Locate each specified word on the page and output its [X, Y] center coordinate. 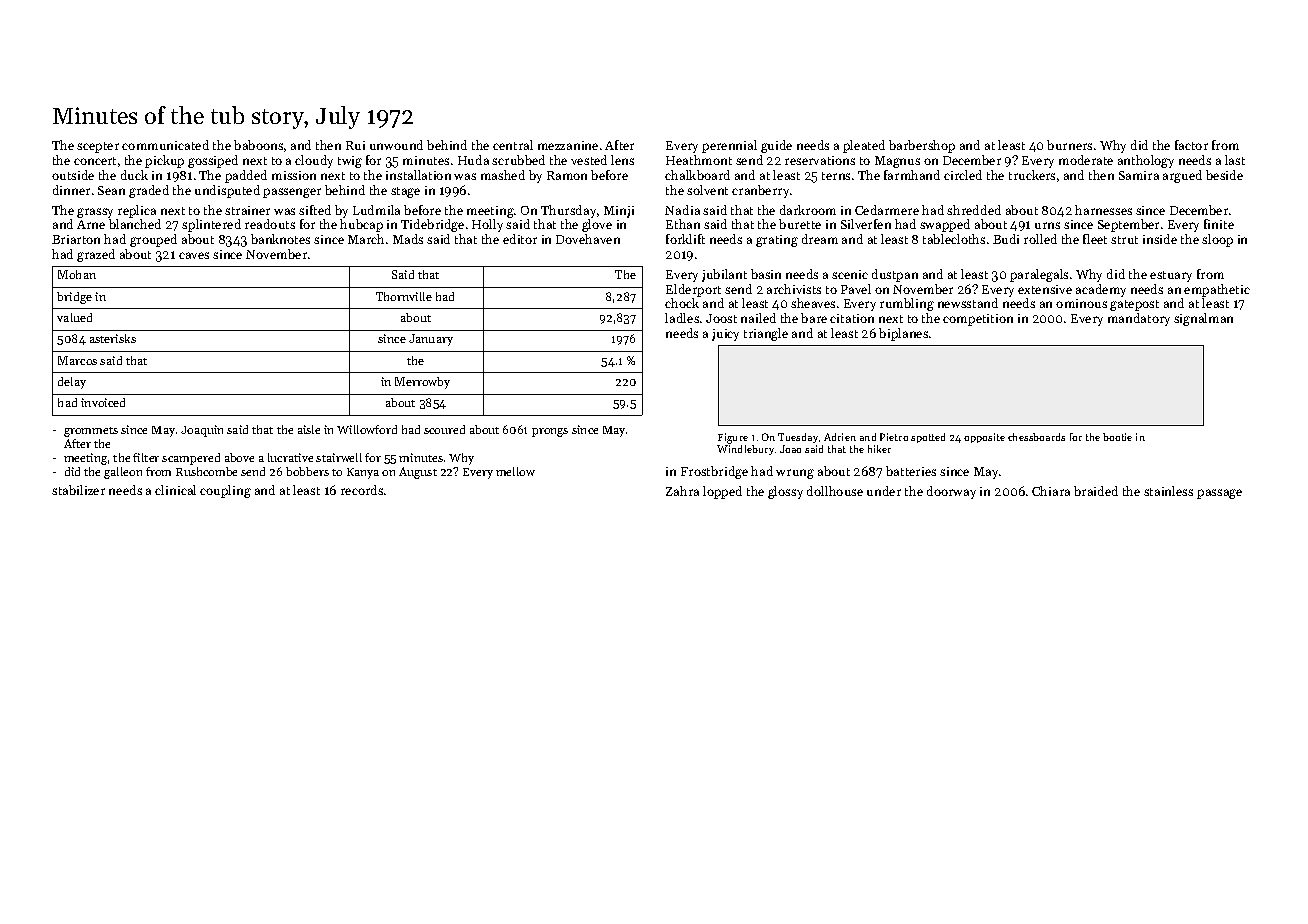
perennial [729, 146]
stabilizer [78, 490]
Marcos [77, 360]
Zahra [682, 491]
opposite [984, 438]
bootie [1117, 437]
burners [1069, 145]
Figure [733, 438]
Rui [355, 145]
